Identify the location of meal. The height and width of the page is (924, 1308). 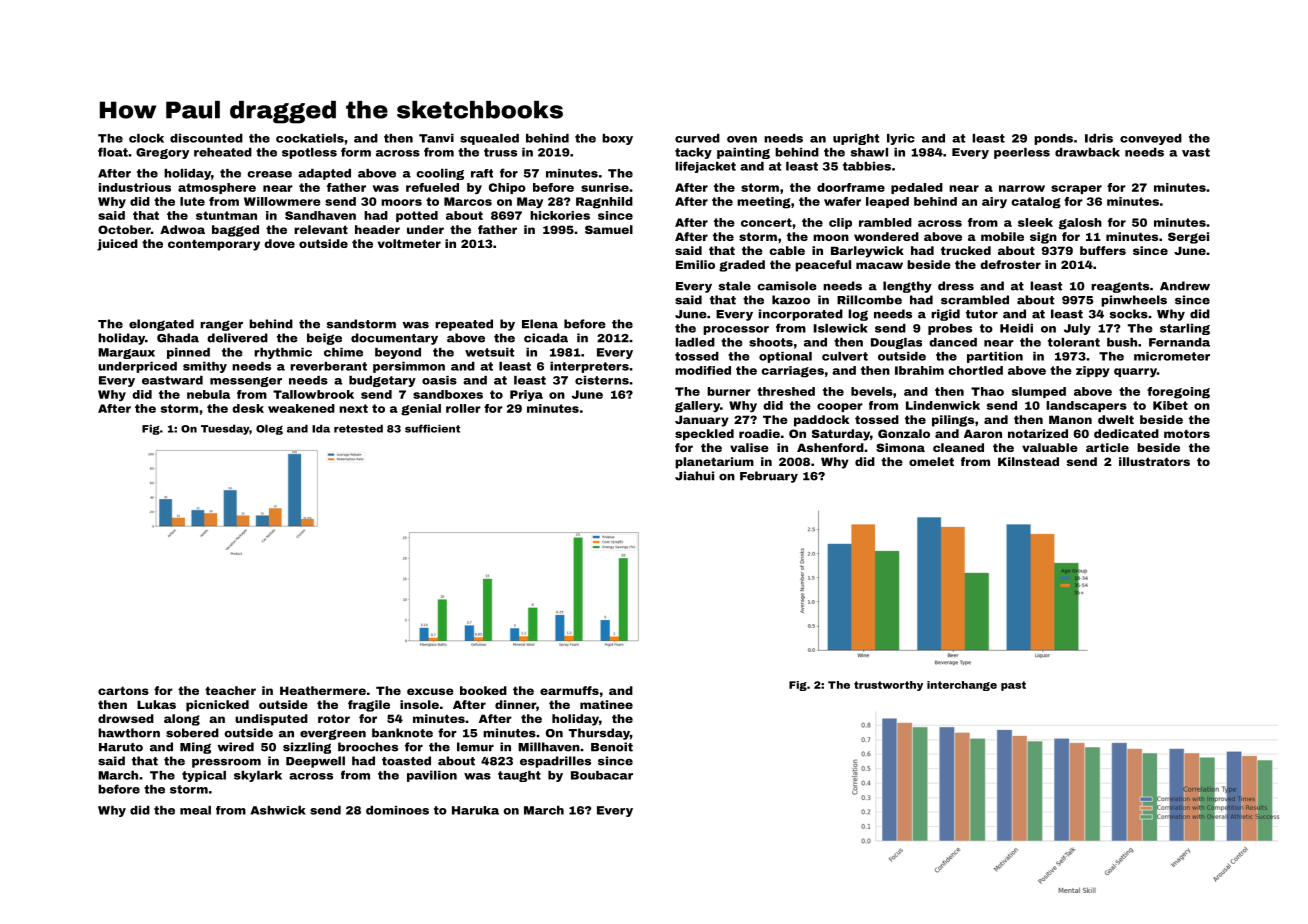
(195, 810).
